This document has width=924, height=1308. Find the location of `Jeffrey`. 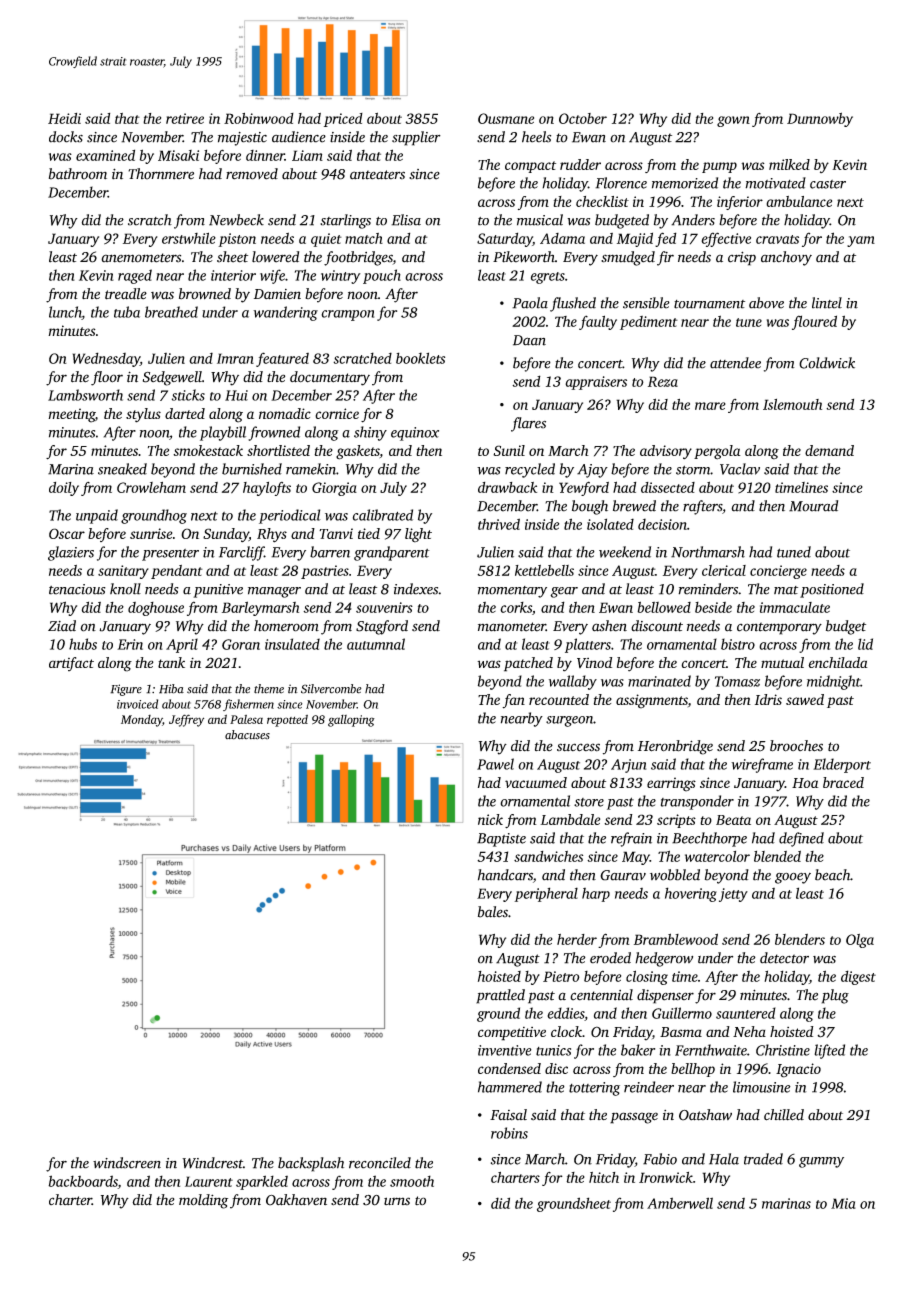

Jeffrey is located at coordinates (186, 720).
